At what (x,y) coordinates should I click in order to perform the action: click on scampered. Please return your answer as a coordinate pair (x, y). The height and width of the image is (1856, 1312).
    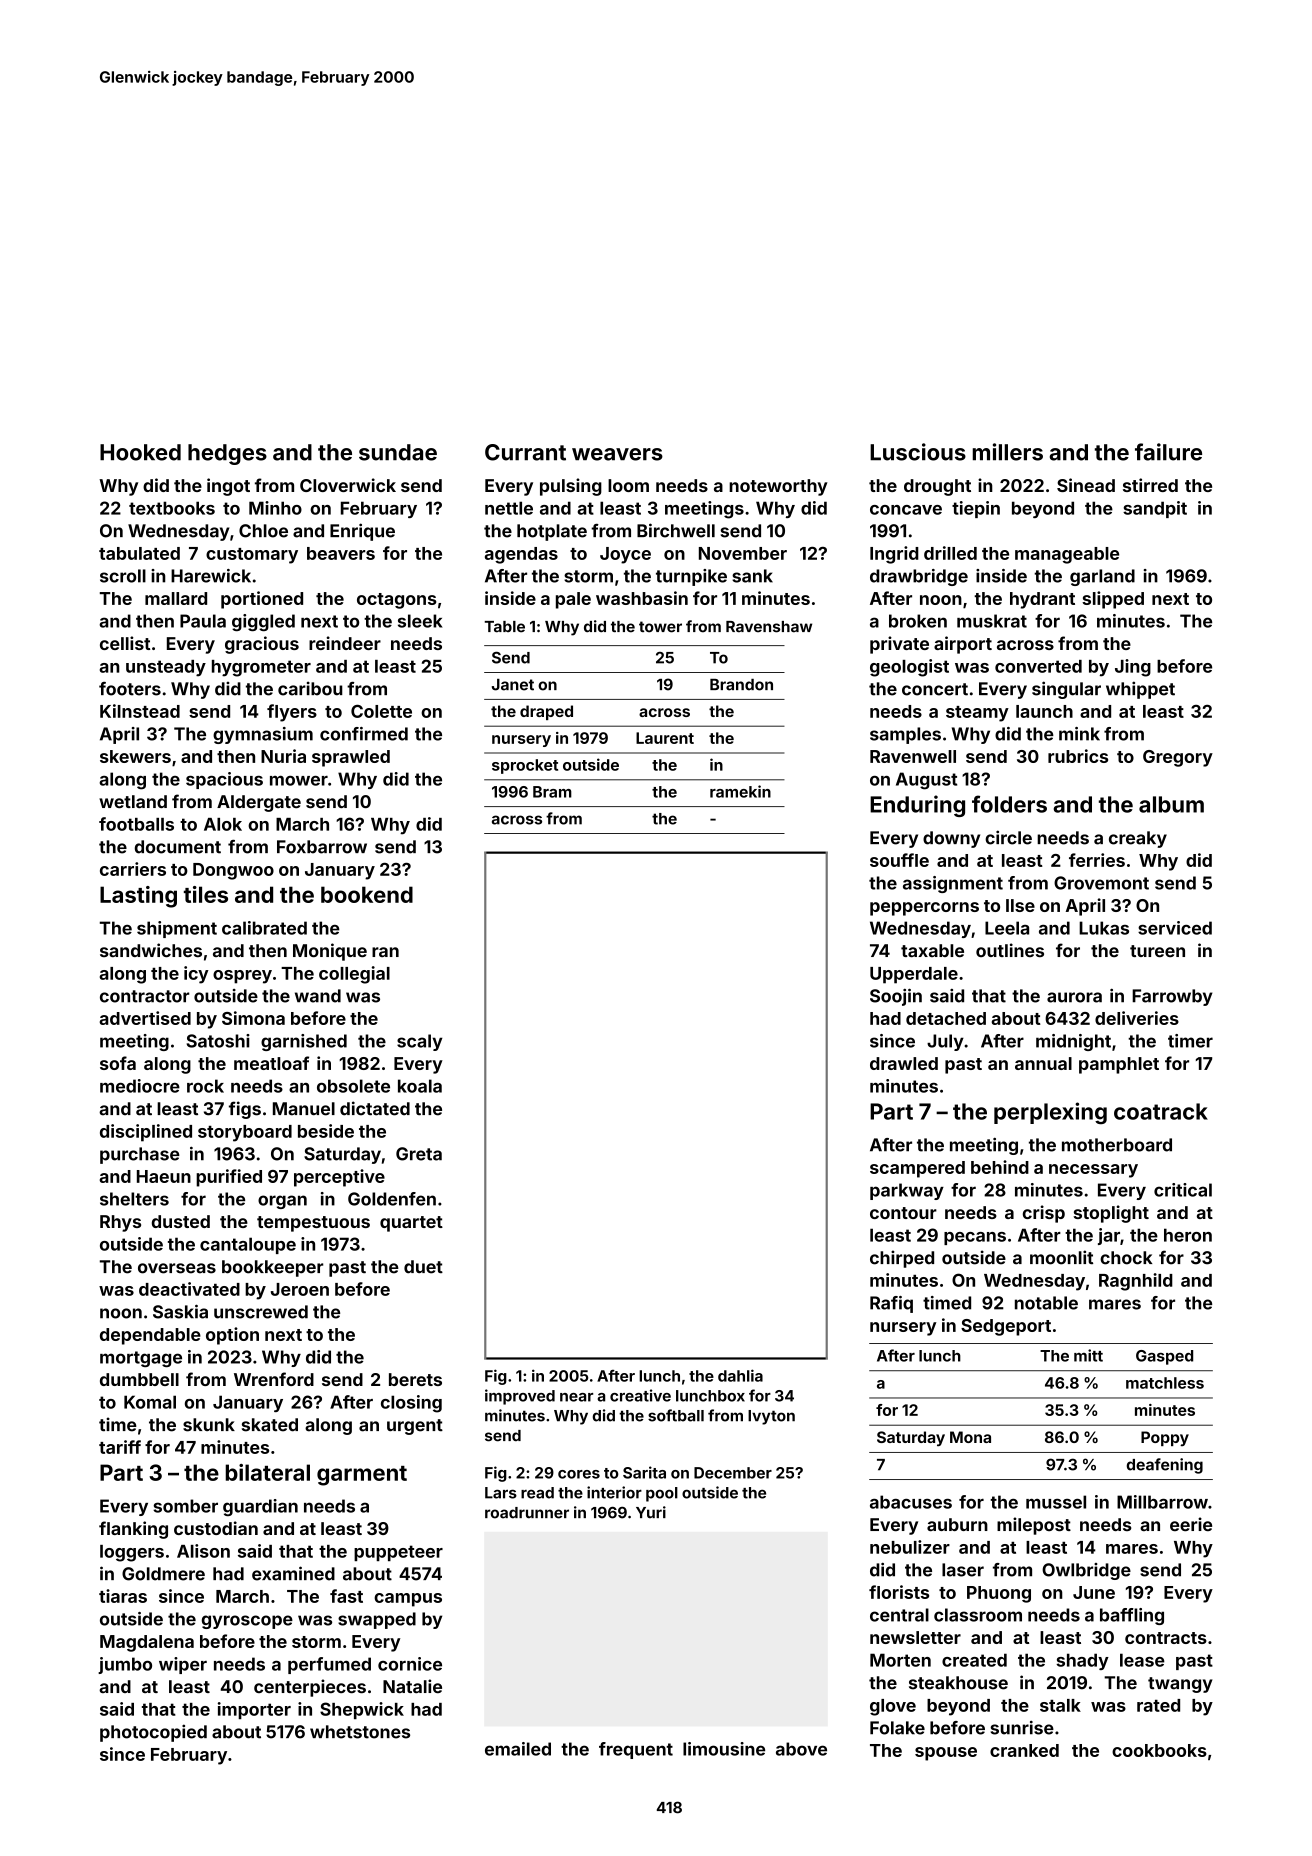
    Looking at the image, I should click on (917, 1169).
